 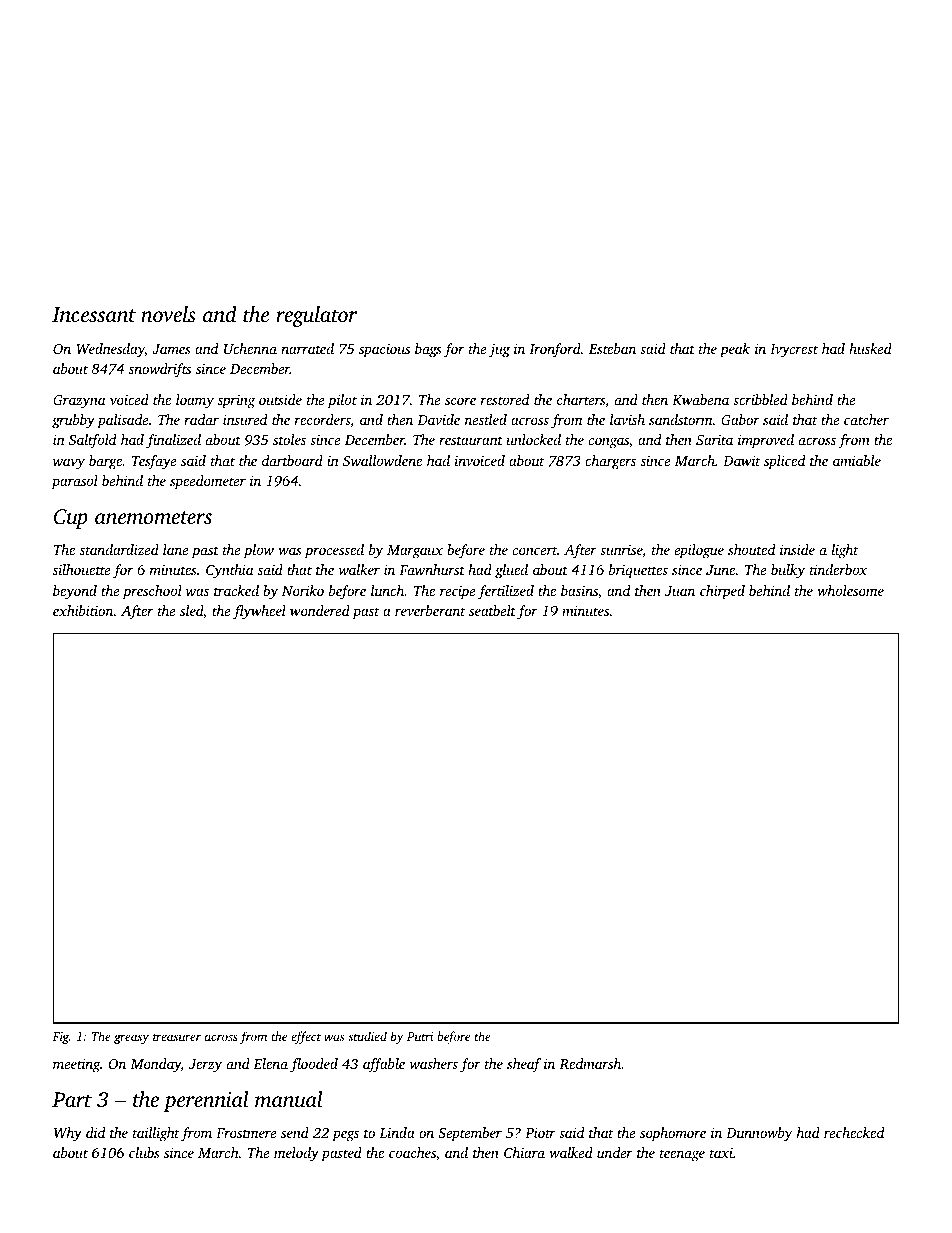 What do you see at coordinates (524, 1152) in the screenshot?
I see `Chiara` at bounding box center [524, 1152].
